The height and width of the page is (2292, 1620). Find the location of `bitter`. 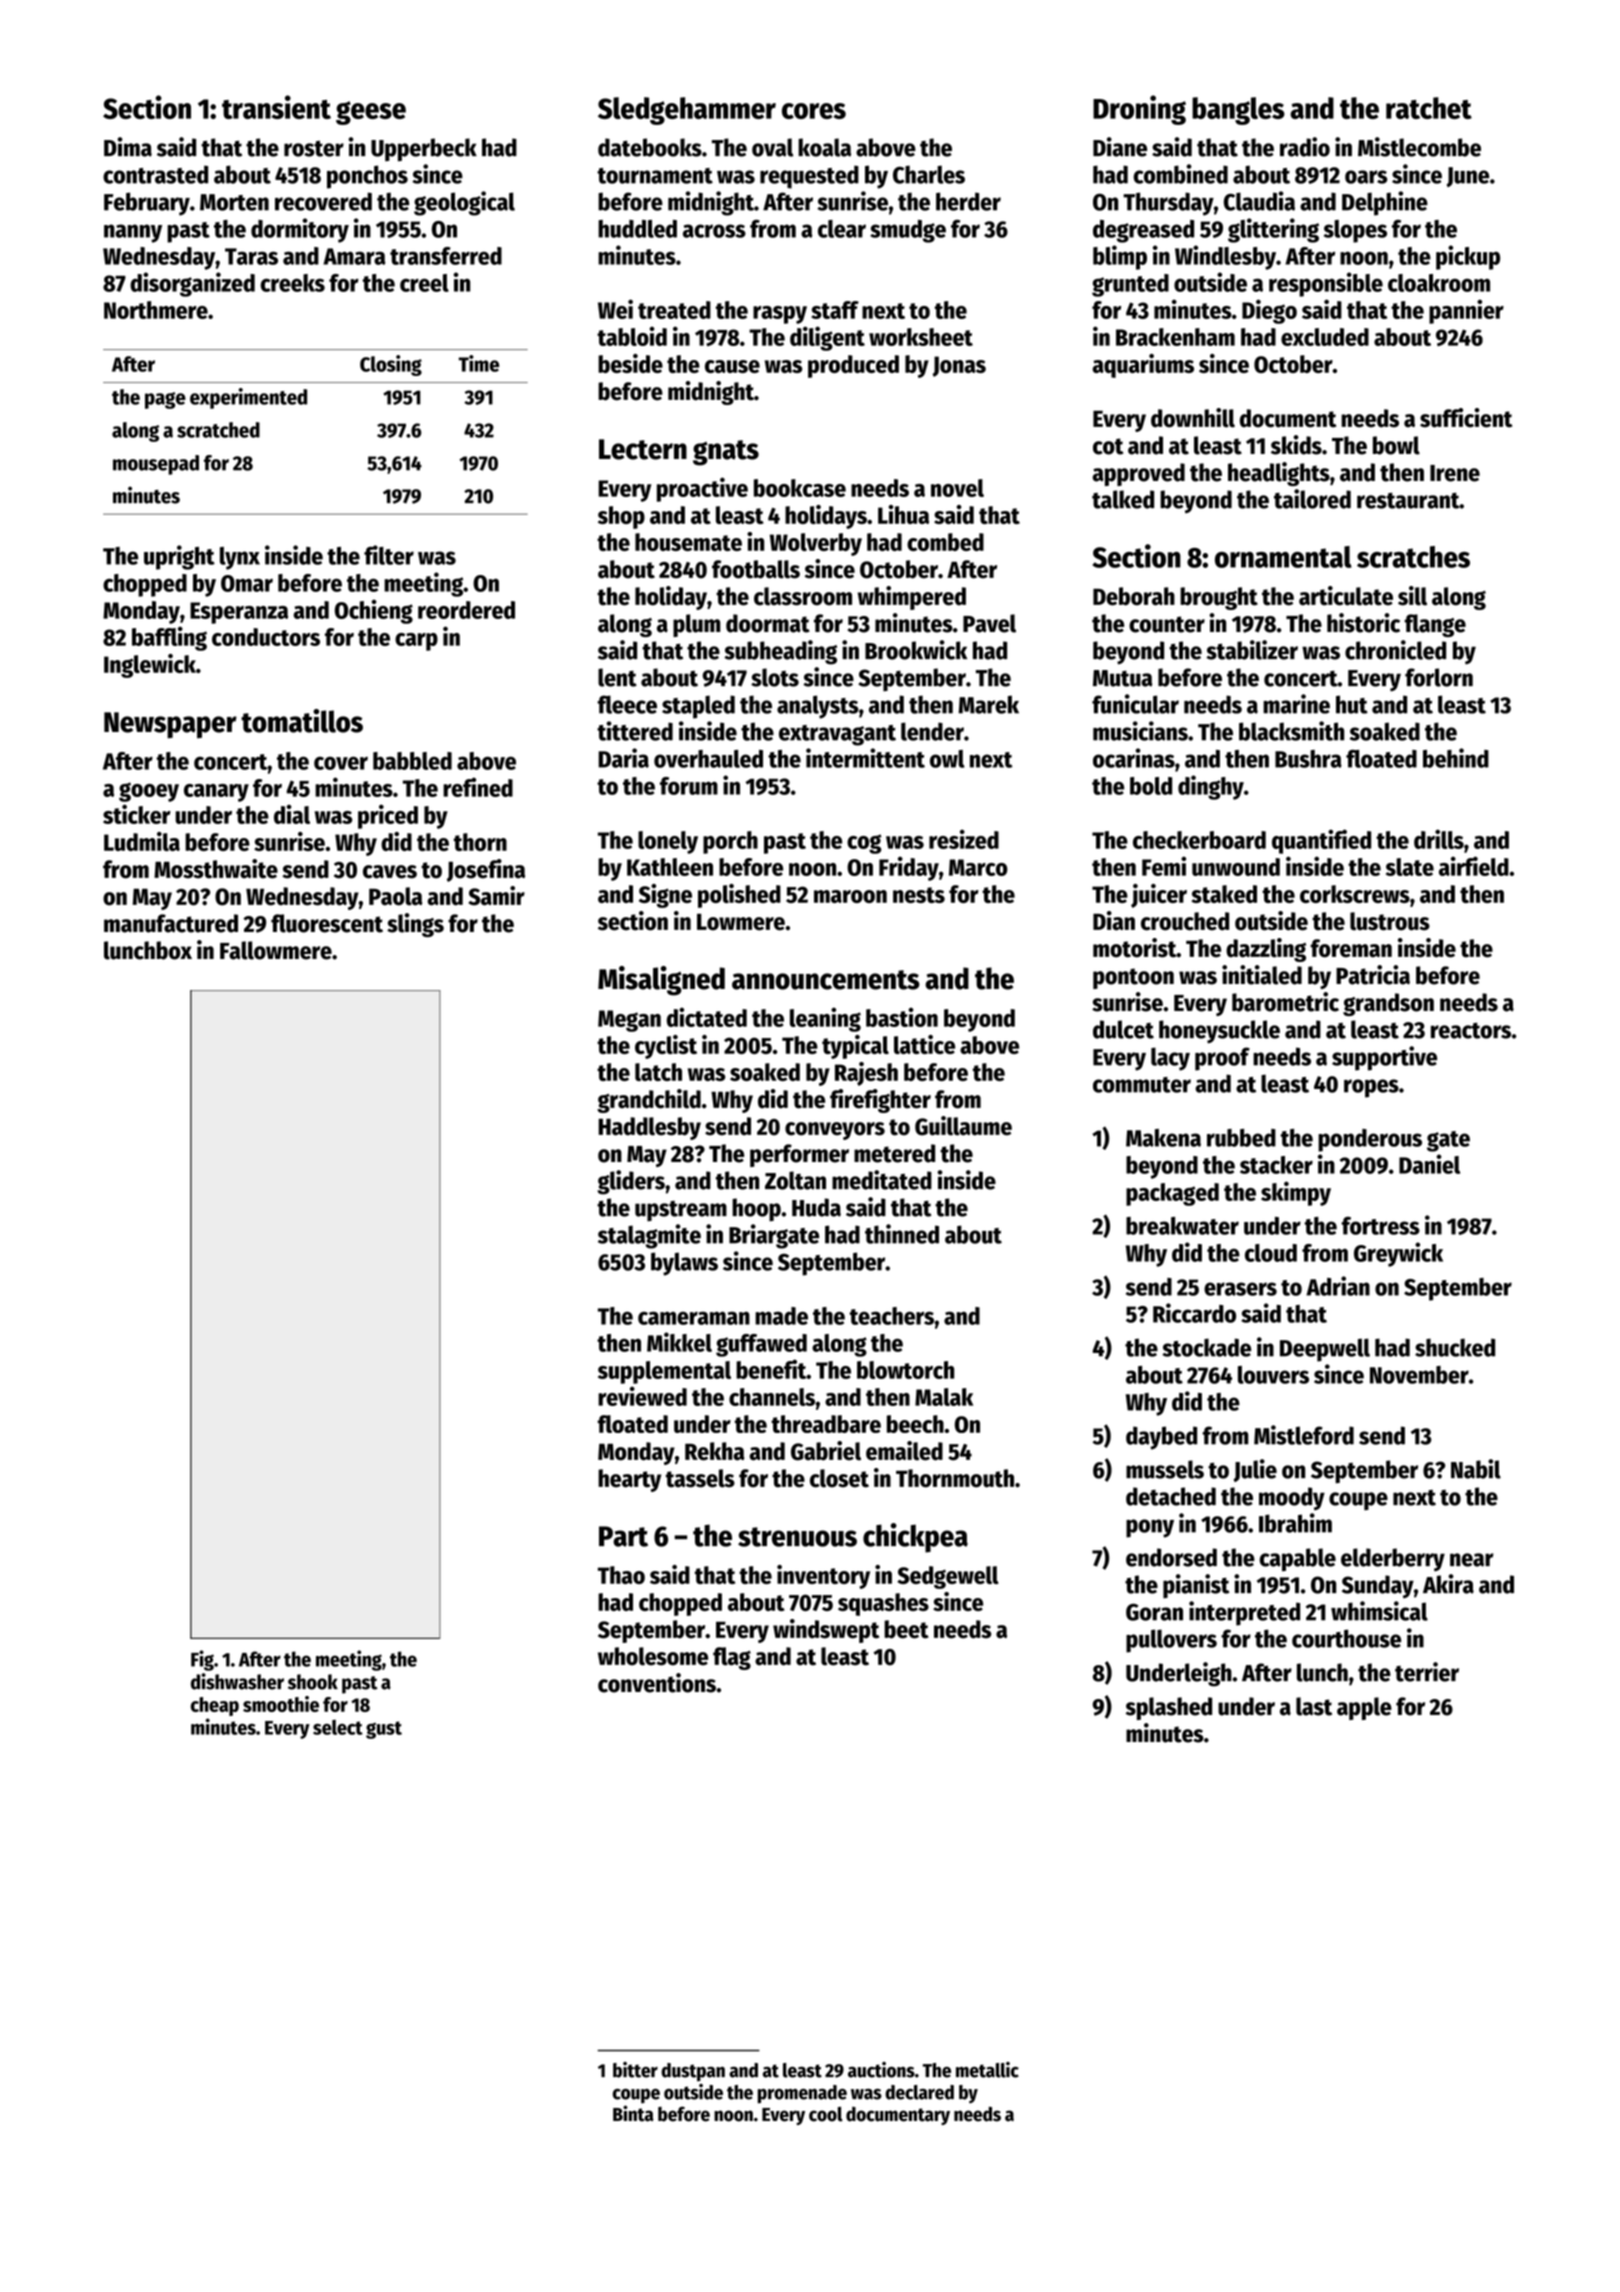

bitter is located at coordinates (635, 2070).
